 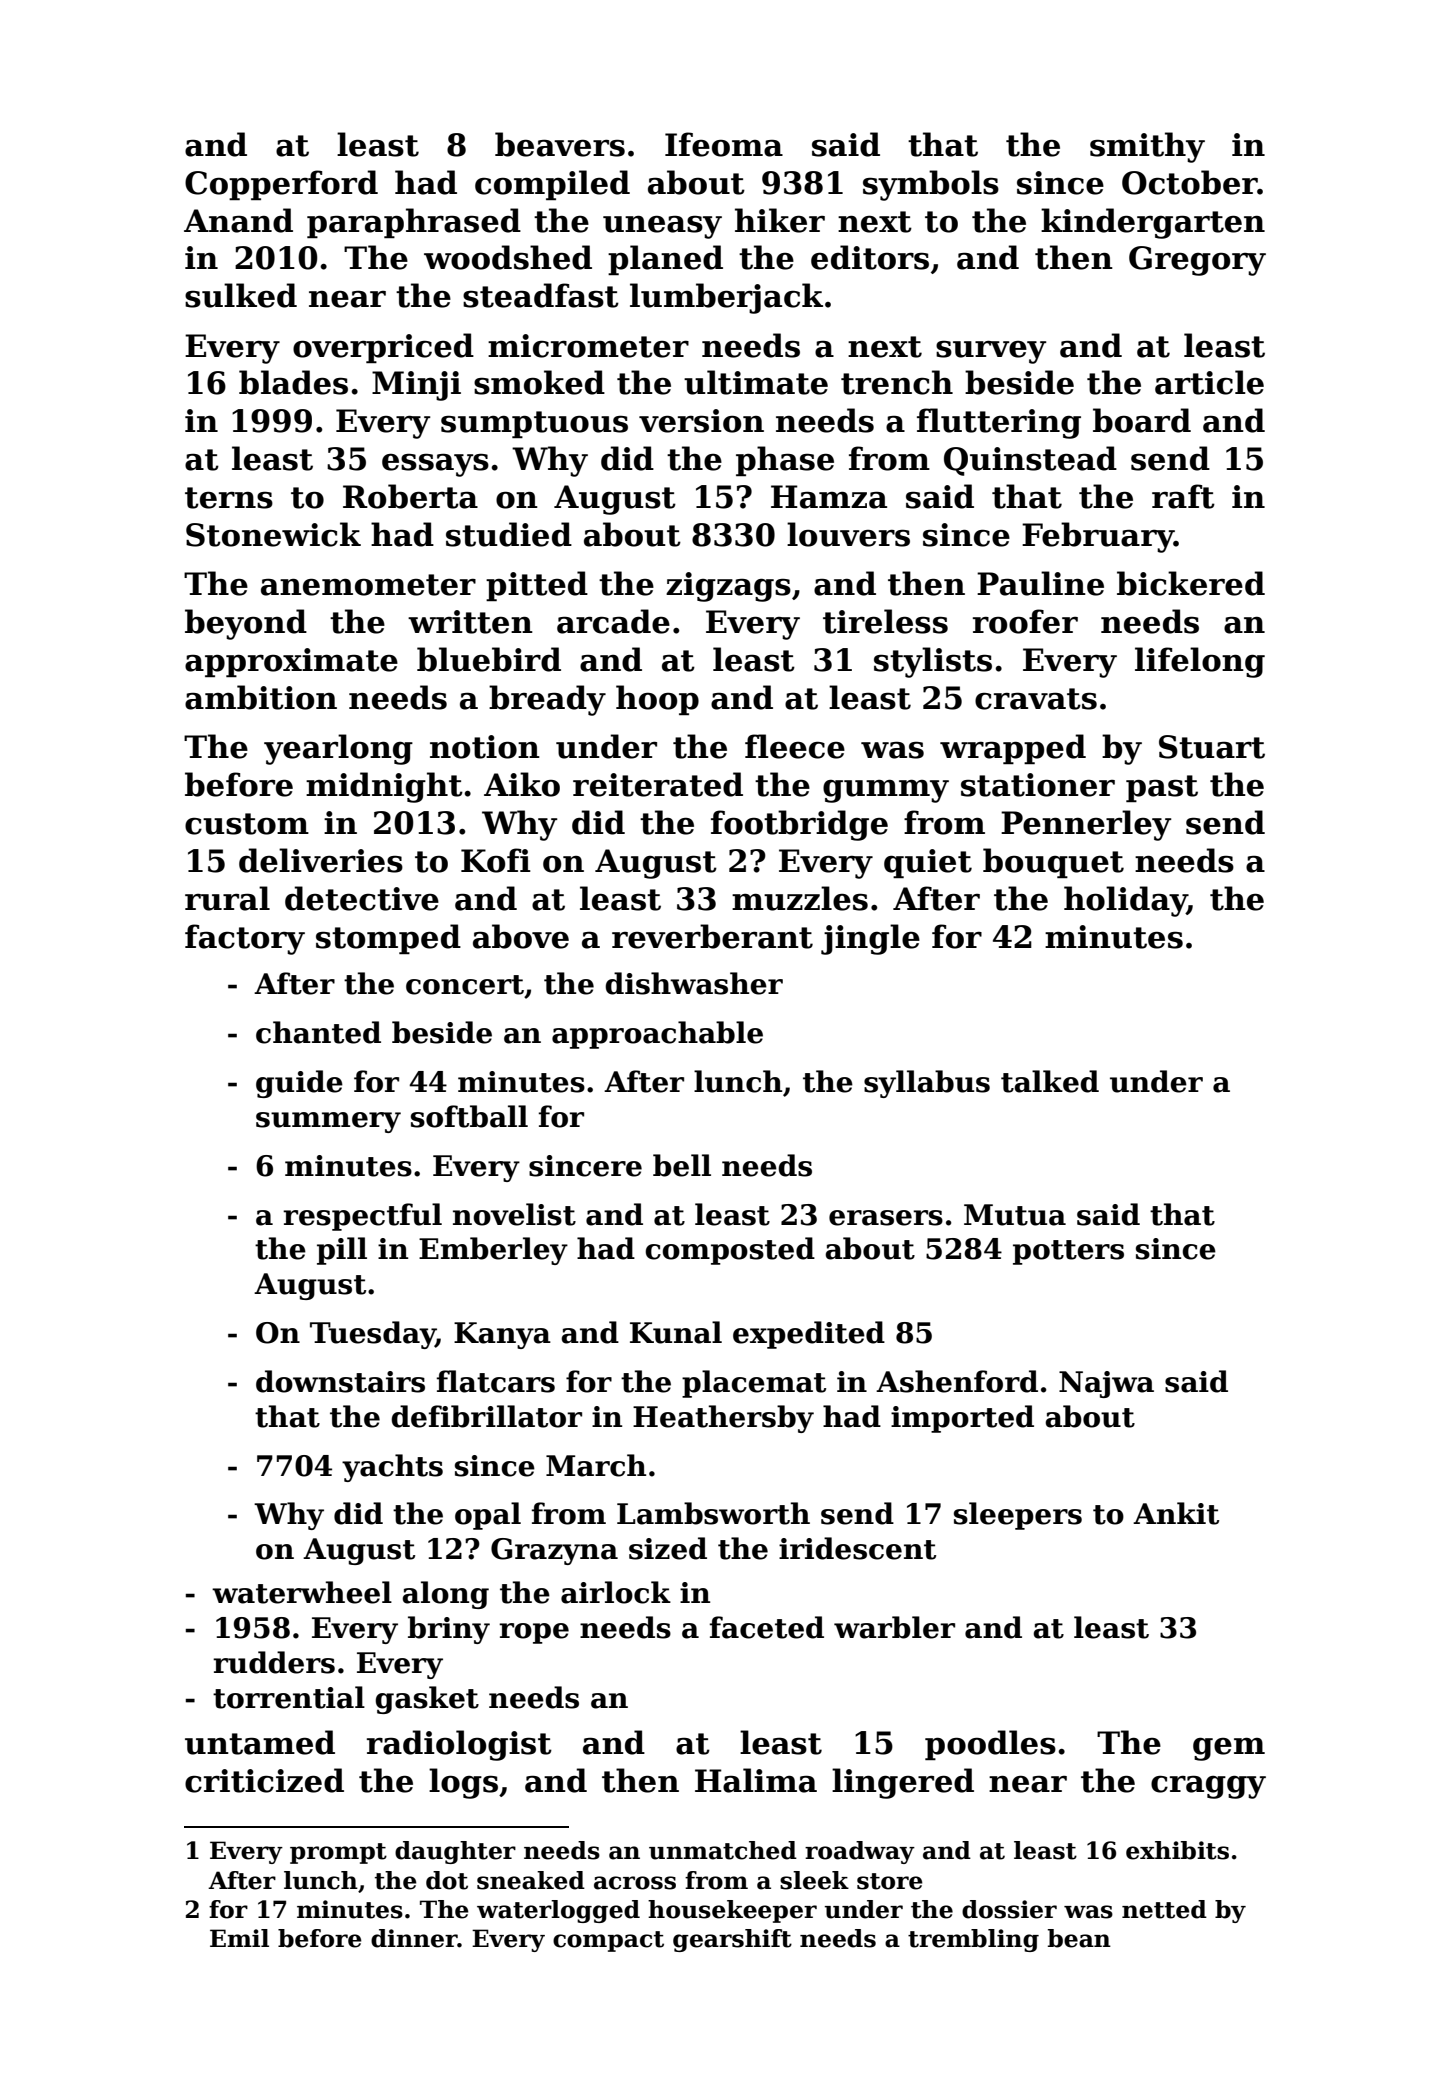 I want to click on raft, so click(x=1183, y=496).
